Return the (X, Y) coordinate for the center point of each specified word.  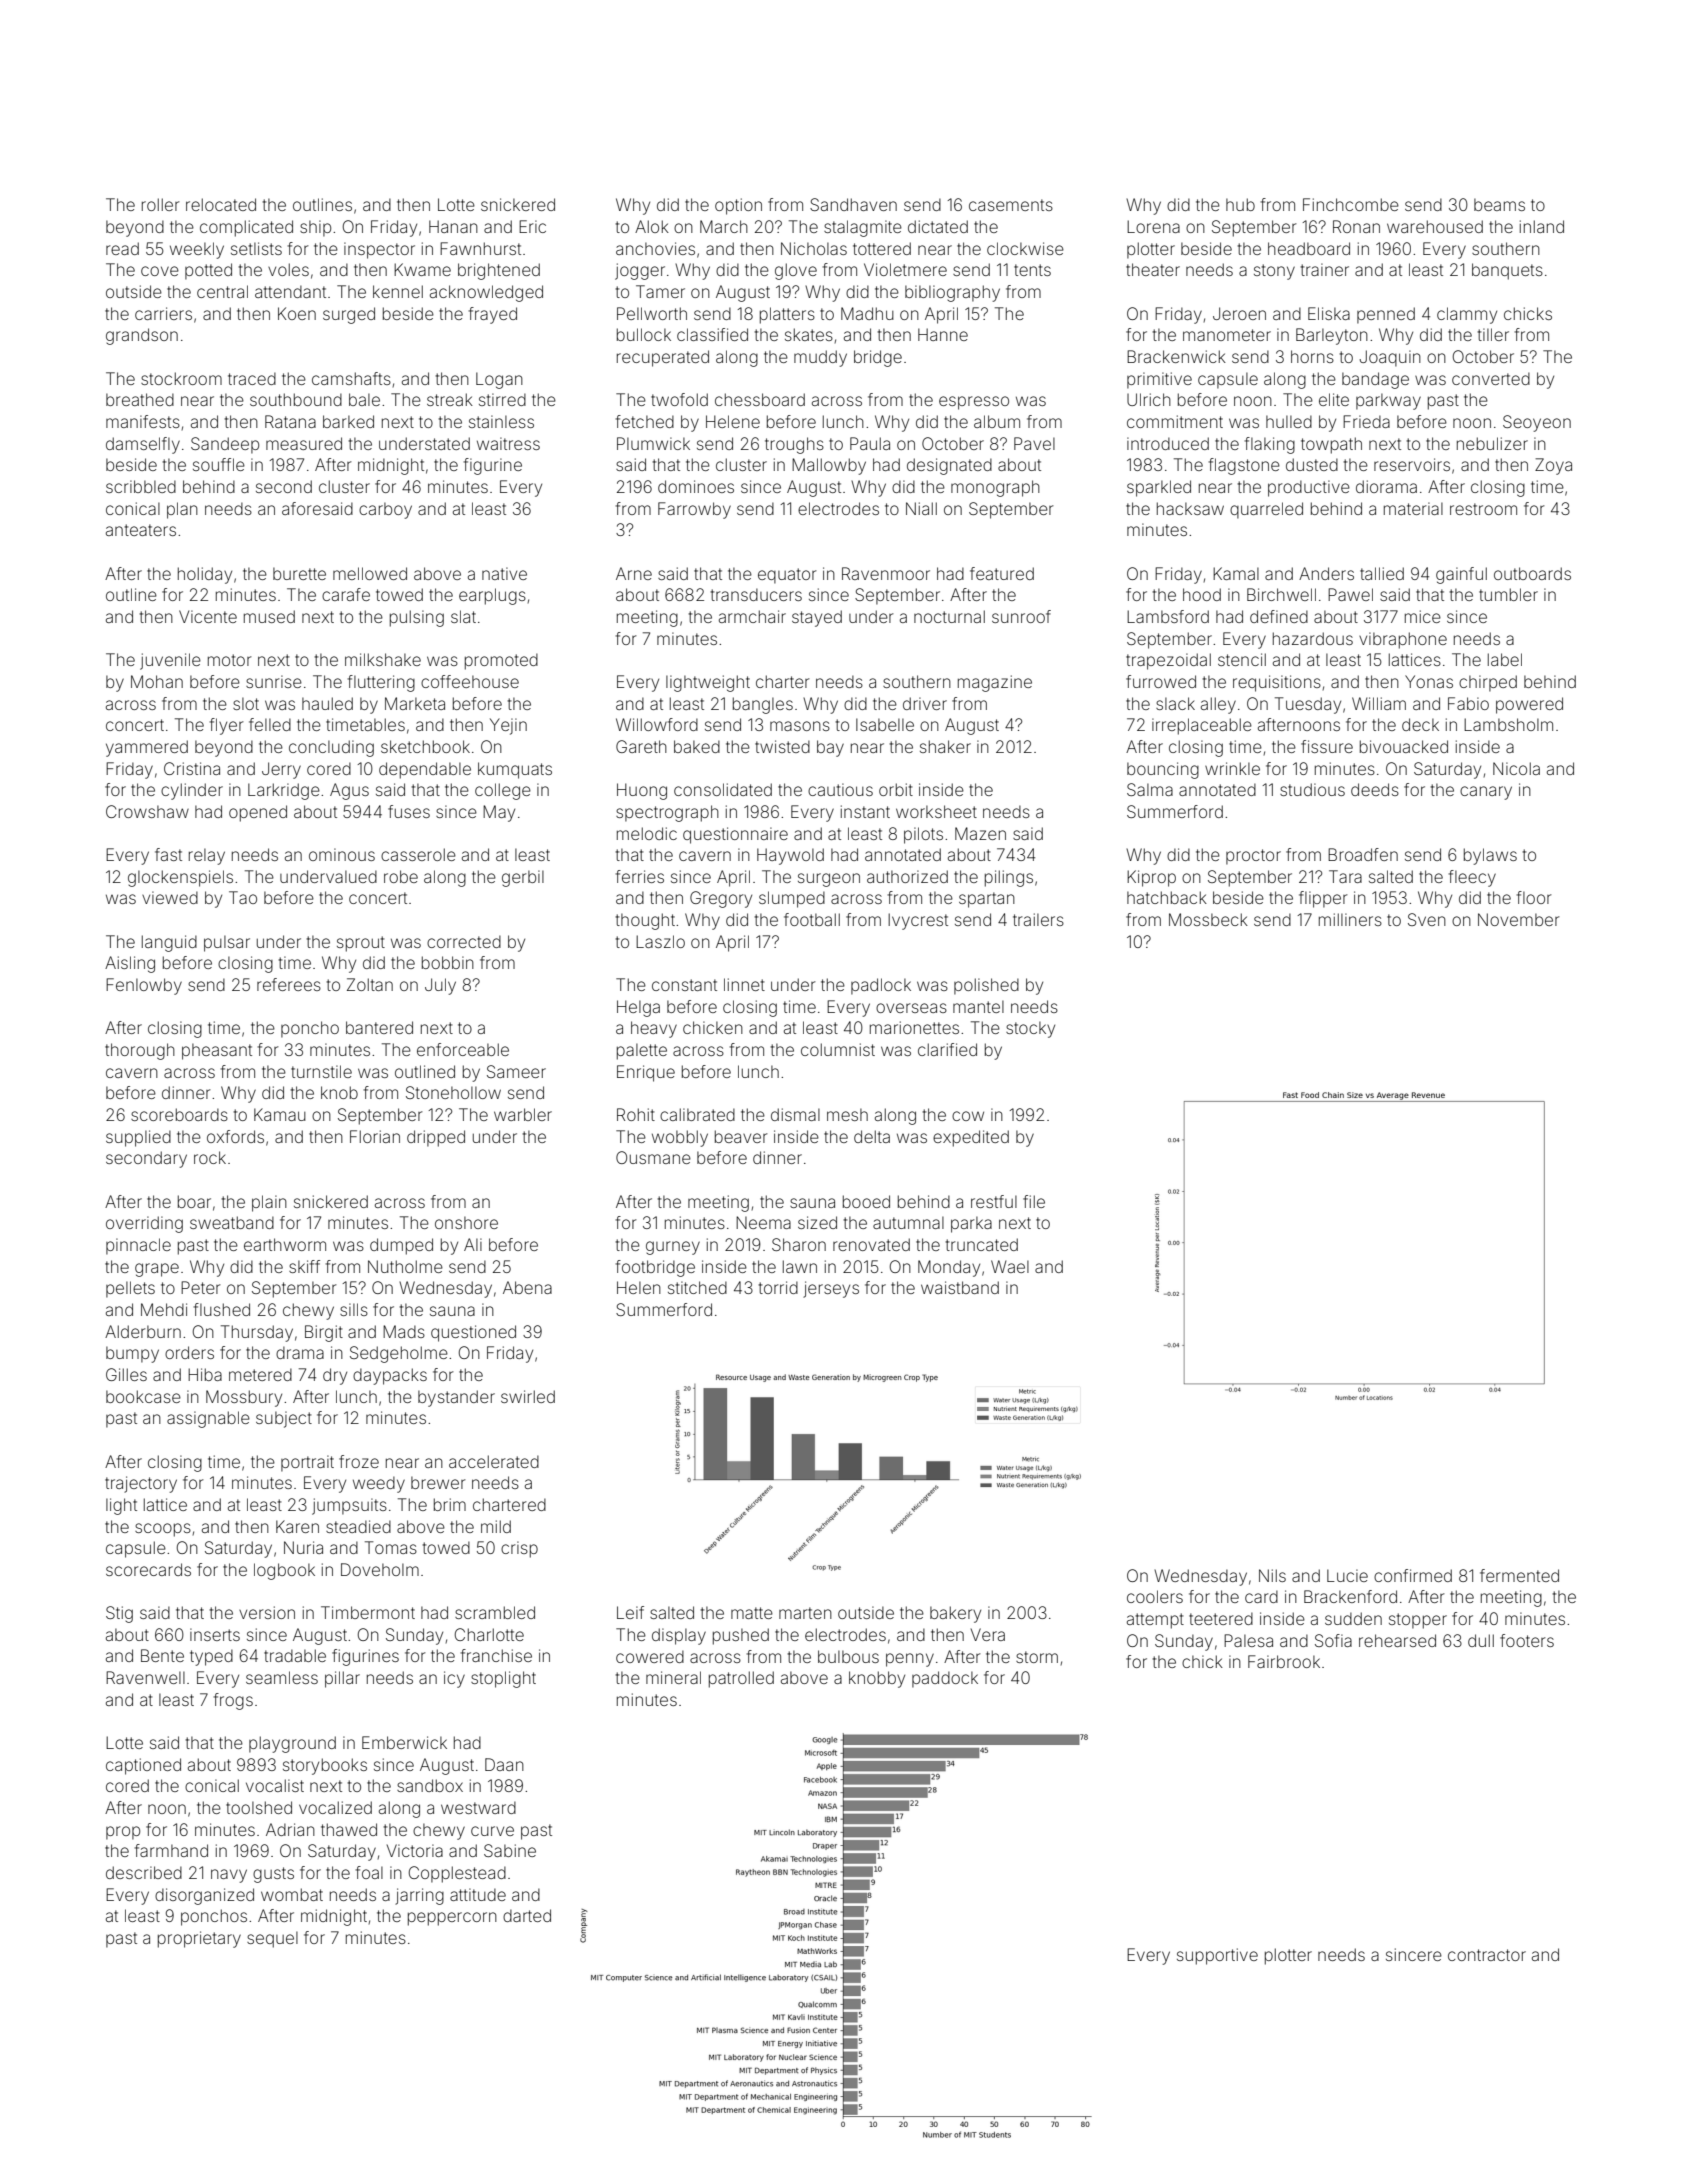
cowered (650, 1656)
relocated (221, 204)
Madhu (867, 313)
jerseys (831, 1289)
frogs (233, 1701)
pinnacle (138, 1246)
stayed (817, 618)
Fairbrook (1284, 1661)
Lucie (1347, 1575)
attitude (478, 1894)
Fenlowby (144, 986)
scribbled (141, 486)
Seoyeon (1537, 423)
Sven (1427, 919)
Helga (638, 1008)
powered (1529, 705)
